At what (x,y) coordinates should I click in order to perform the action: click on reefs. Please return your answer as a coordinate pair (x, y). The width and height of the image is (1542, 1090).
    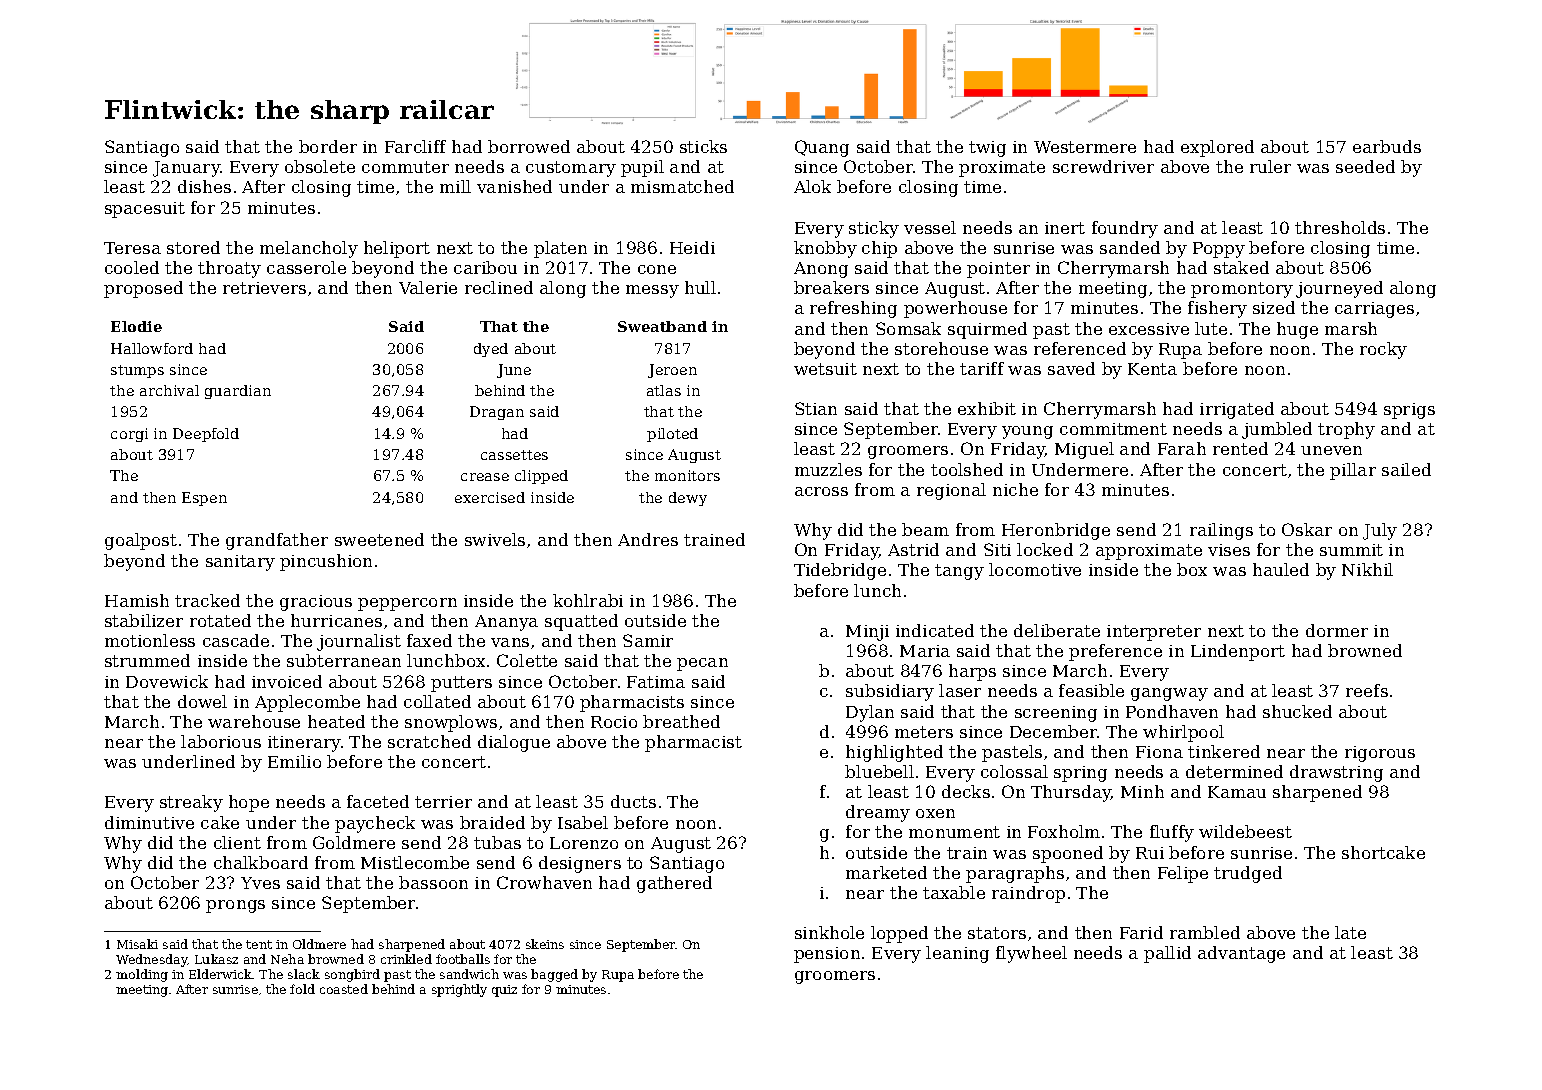
    Looking at the image, I should click on (1367, 690).
